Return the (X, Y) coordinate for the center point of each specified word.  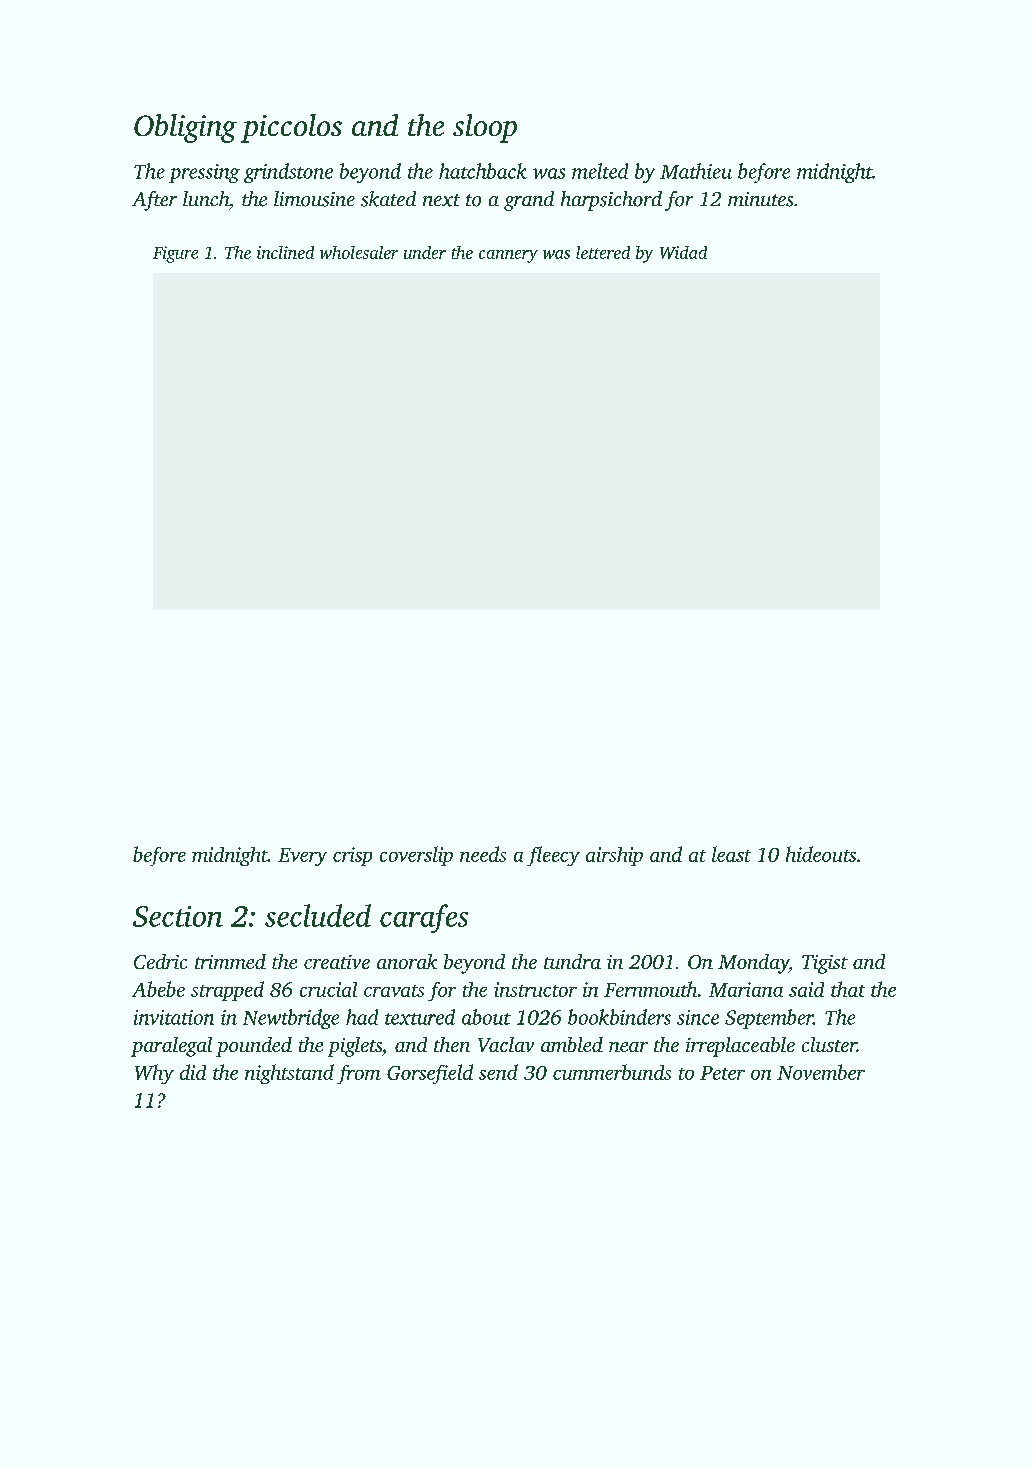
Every (302, 857)
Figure (175, 254)
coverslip (416, 856)
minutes (760, 199)
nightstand (289, 1074)
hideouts (821, 854)
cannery (508, 256)
